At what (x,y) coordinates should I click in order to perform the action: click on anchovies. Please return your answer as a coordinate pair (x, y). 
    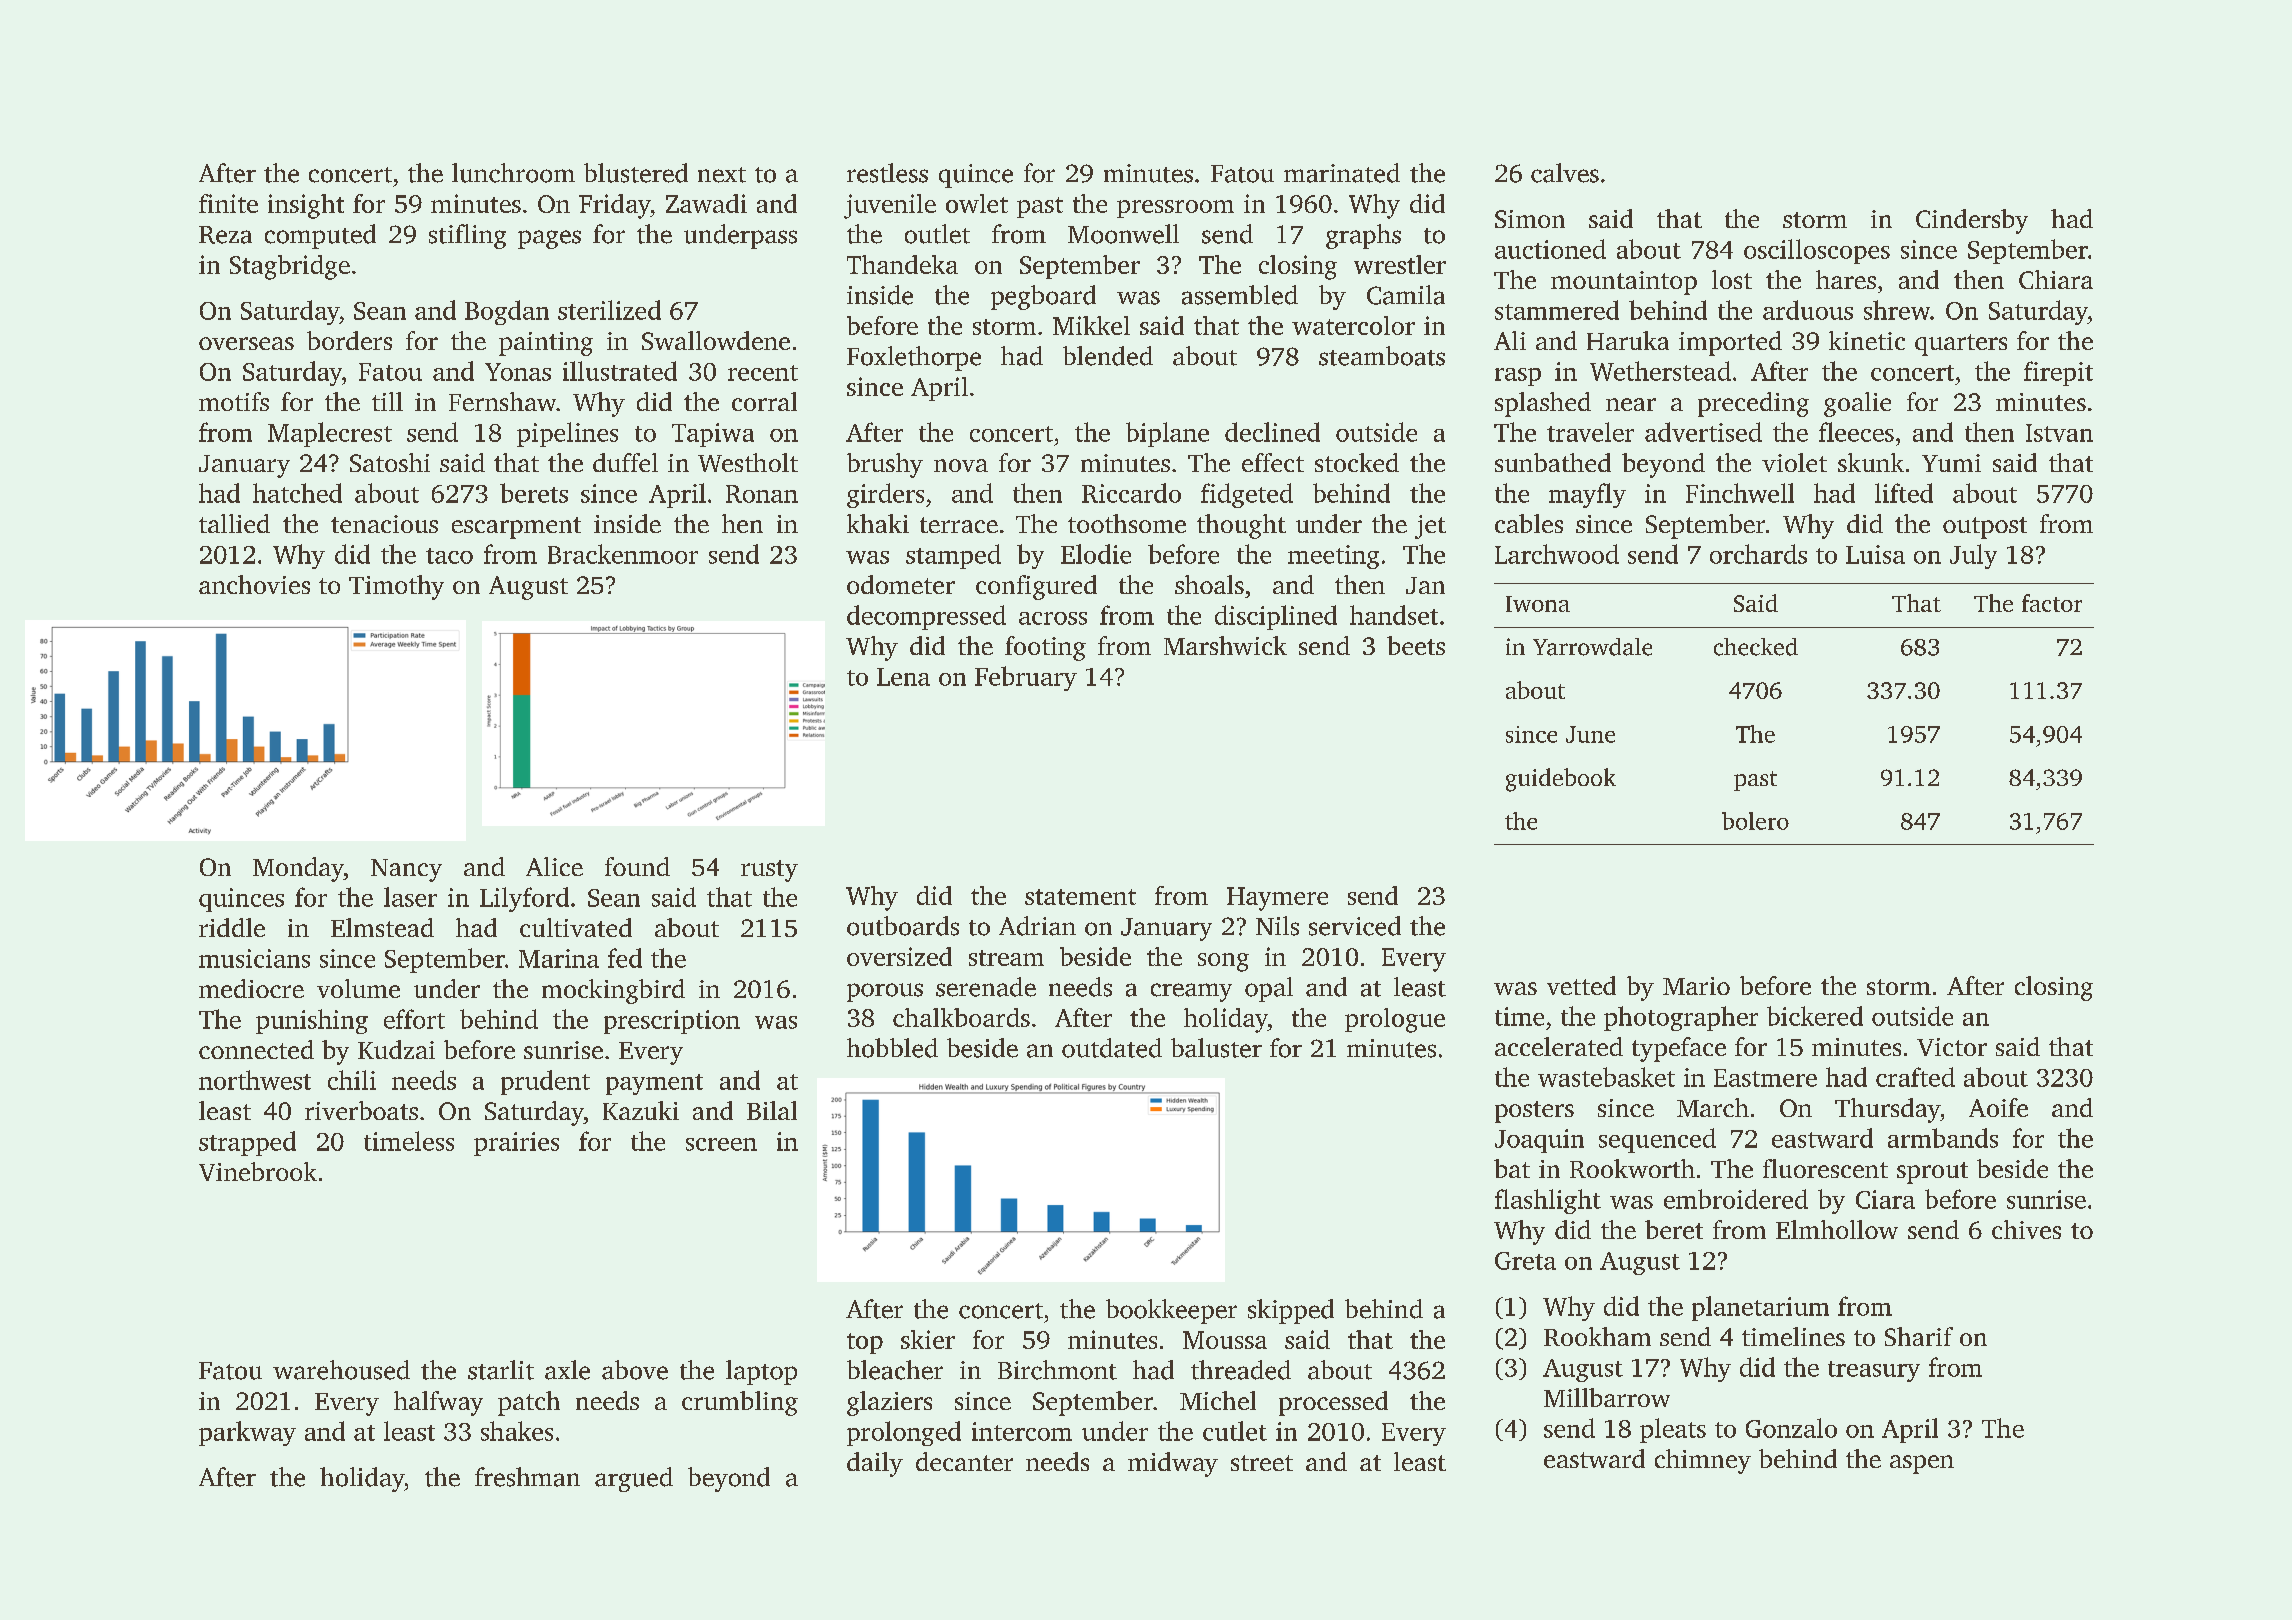
    Looking at the image, I should click on (254, 584).
